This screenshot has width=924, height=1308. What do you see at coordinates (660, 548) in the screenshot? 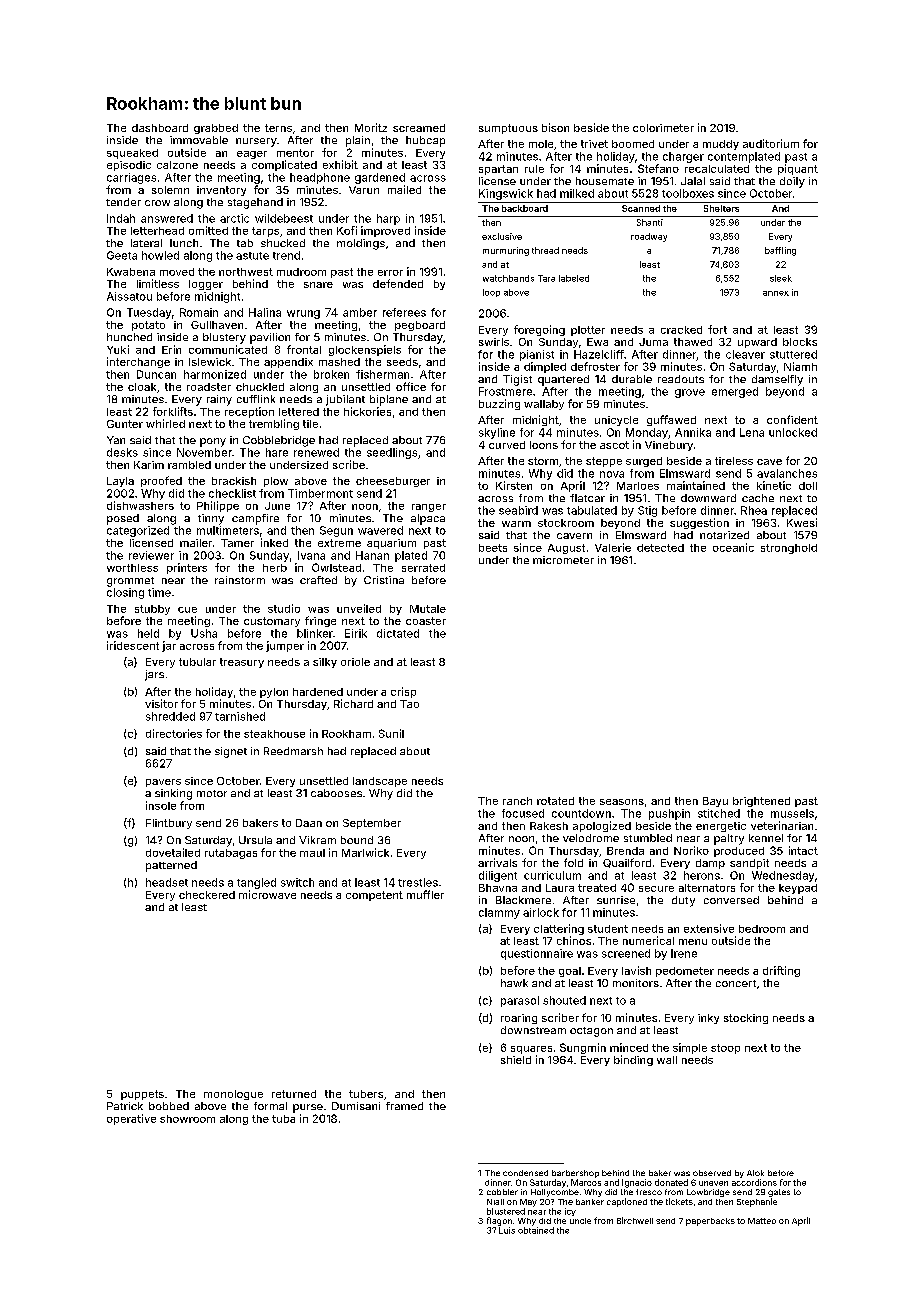
I see `detected` at bounding box center [660, 548].
